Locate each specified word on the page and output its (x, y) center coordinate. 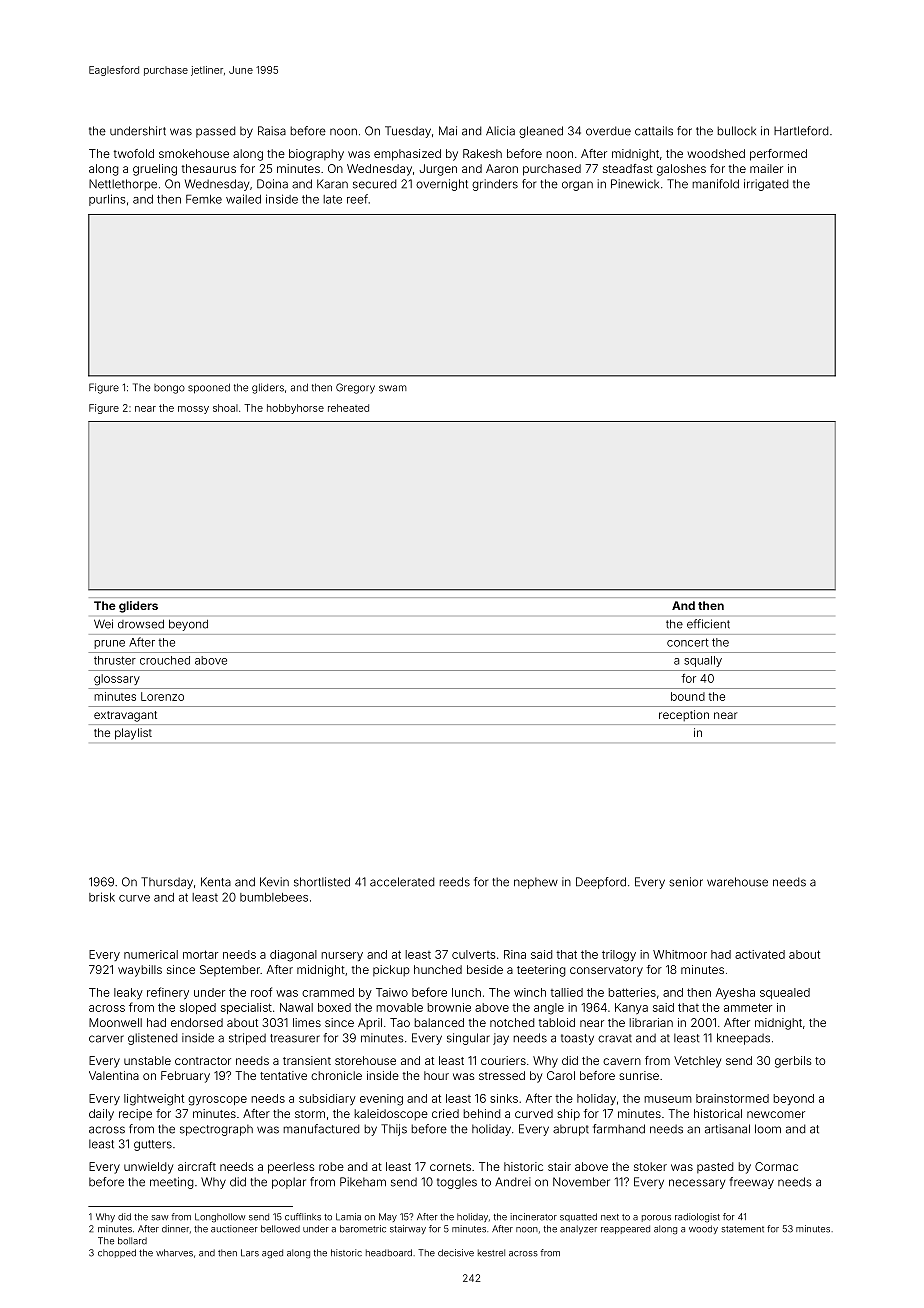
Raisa (272, 131)
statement (743, 1229)
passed (215, 132)
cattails (654, 131)
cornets (450, 1167)
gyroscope (217, 1101)
